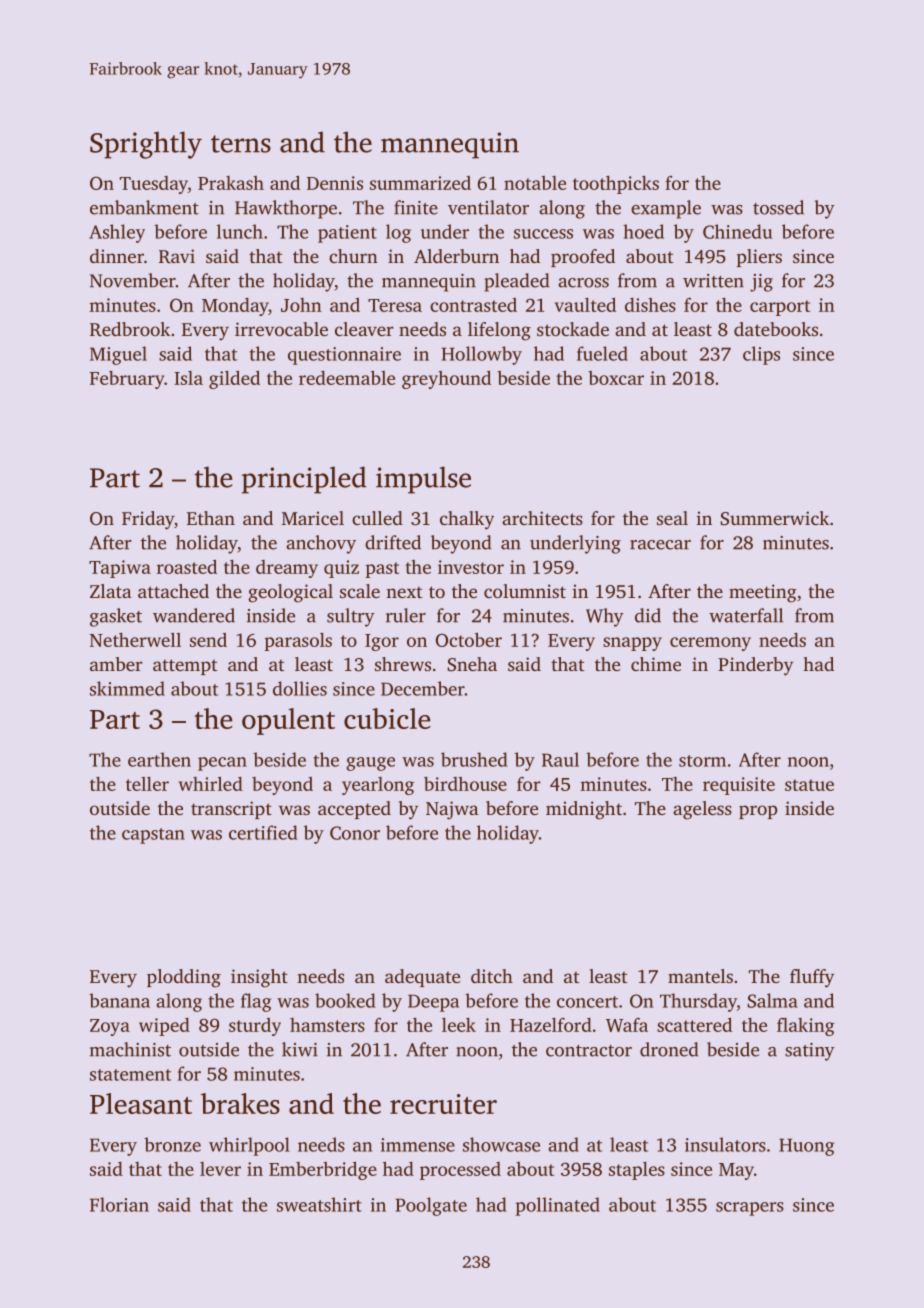 Image resolution: width=924 pixels, height=1308 pixels. I want to click on terns, so click(241, 144).
